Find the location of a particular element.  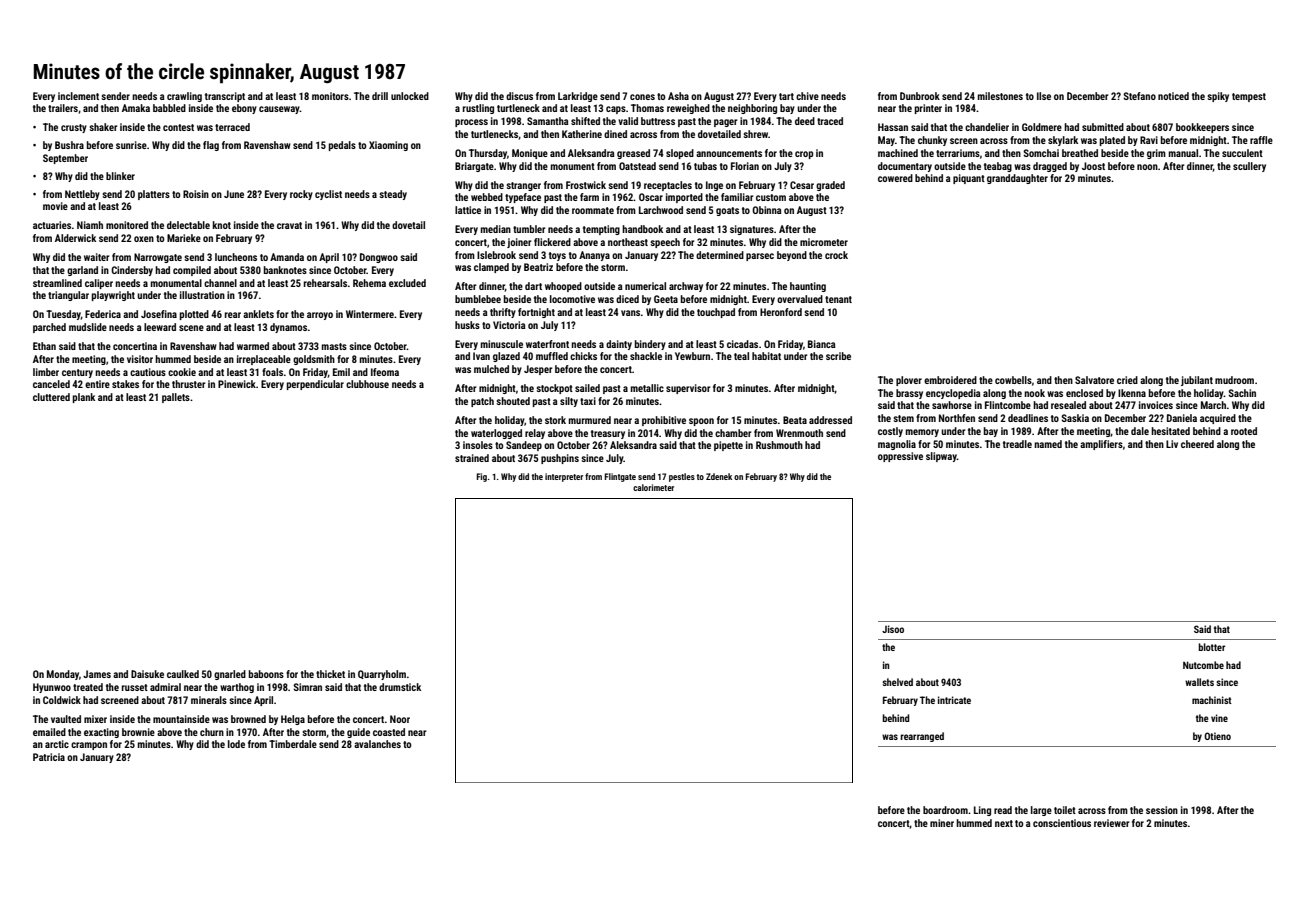

haunting is located at coordinates (808, 287).
